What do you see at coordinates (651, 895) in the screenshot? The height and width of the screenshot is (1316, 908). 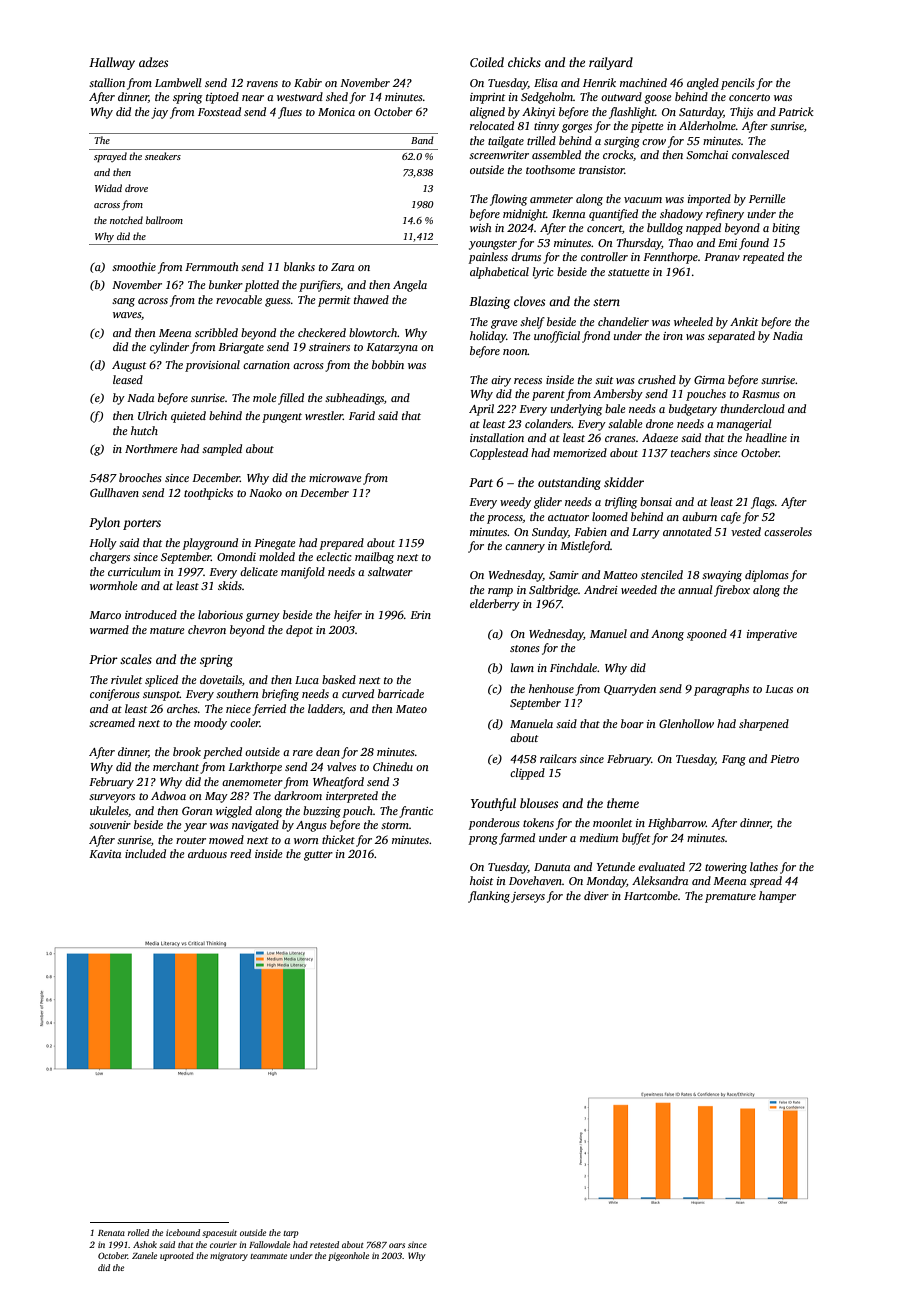 I see `Hartcombe` at bounding box center [651, 895].
